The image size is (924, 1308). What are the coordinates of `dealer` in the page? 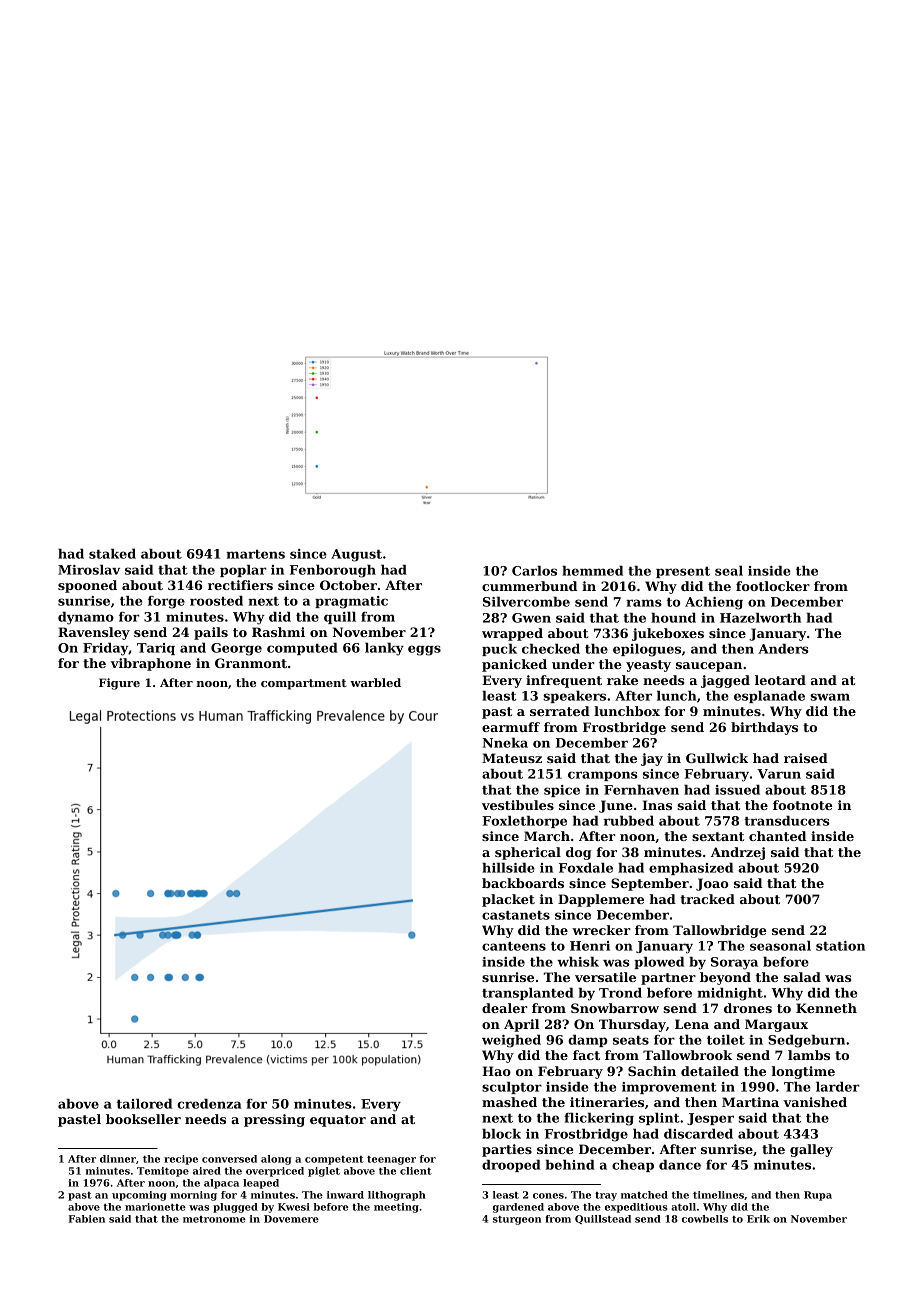 It's located at (505, 1008).
